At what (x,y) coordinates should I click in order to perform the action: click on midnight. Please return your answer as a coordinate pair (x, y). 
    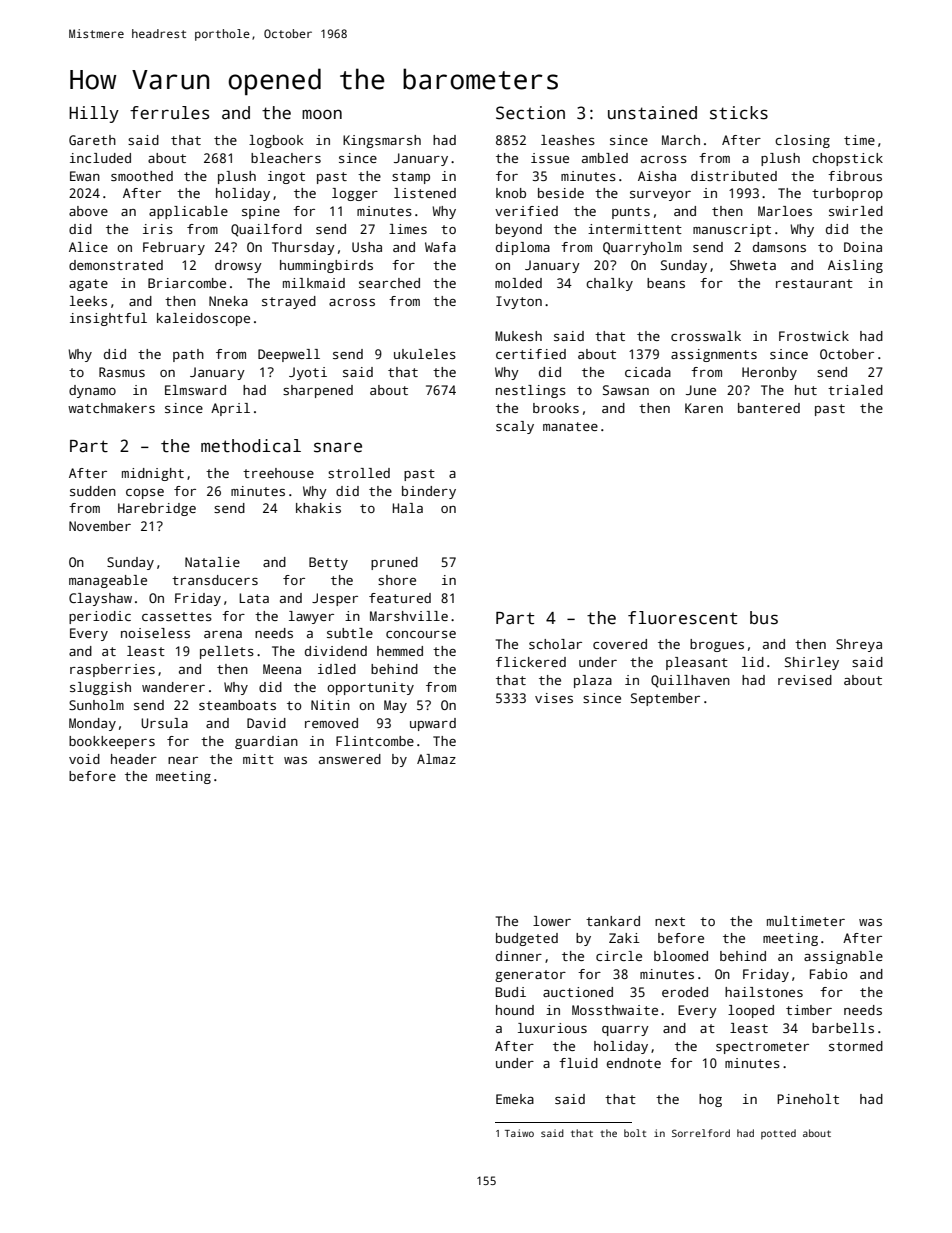
    Looking at the image, I should click on (153, 474).
